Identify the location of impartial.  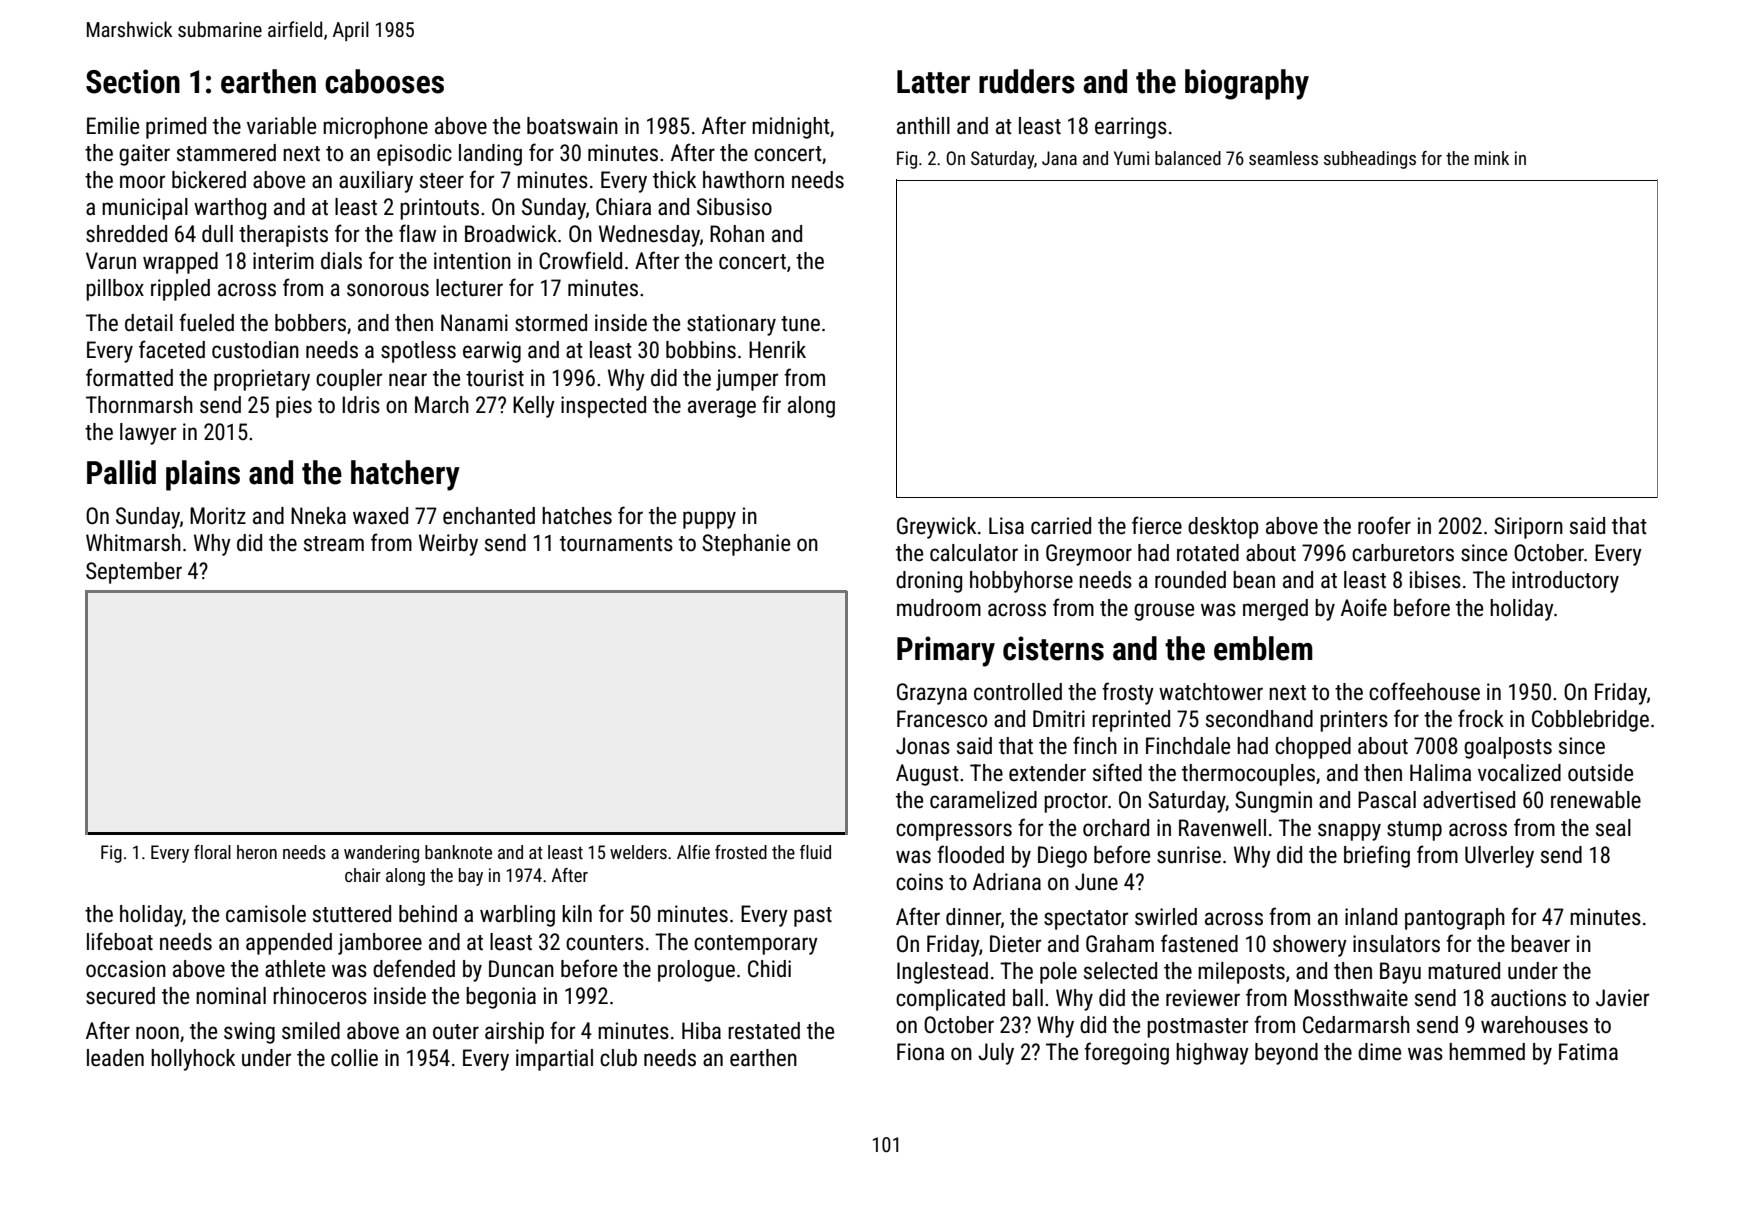
(554, 1060).
